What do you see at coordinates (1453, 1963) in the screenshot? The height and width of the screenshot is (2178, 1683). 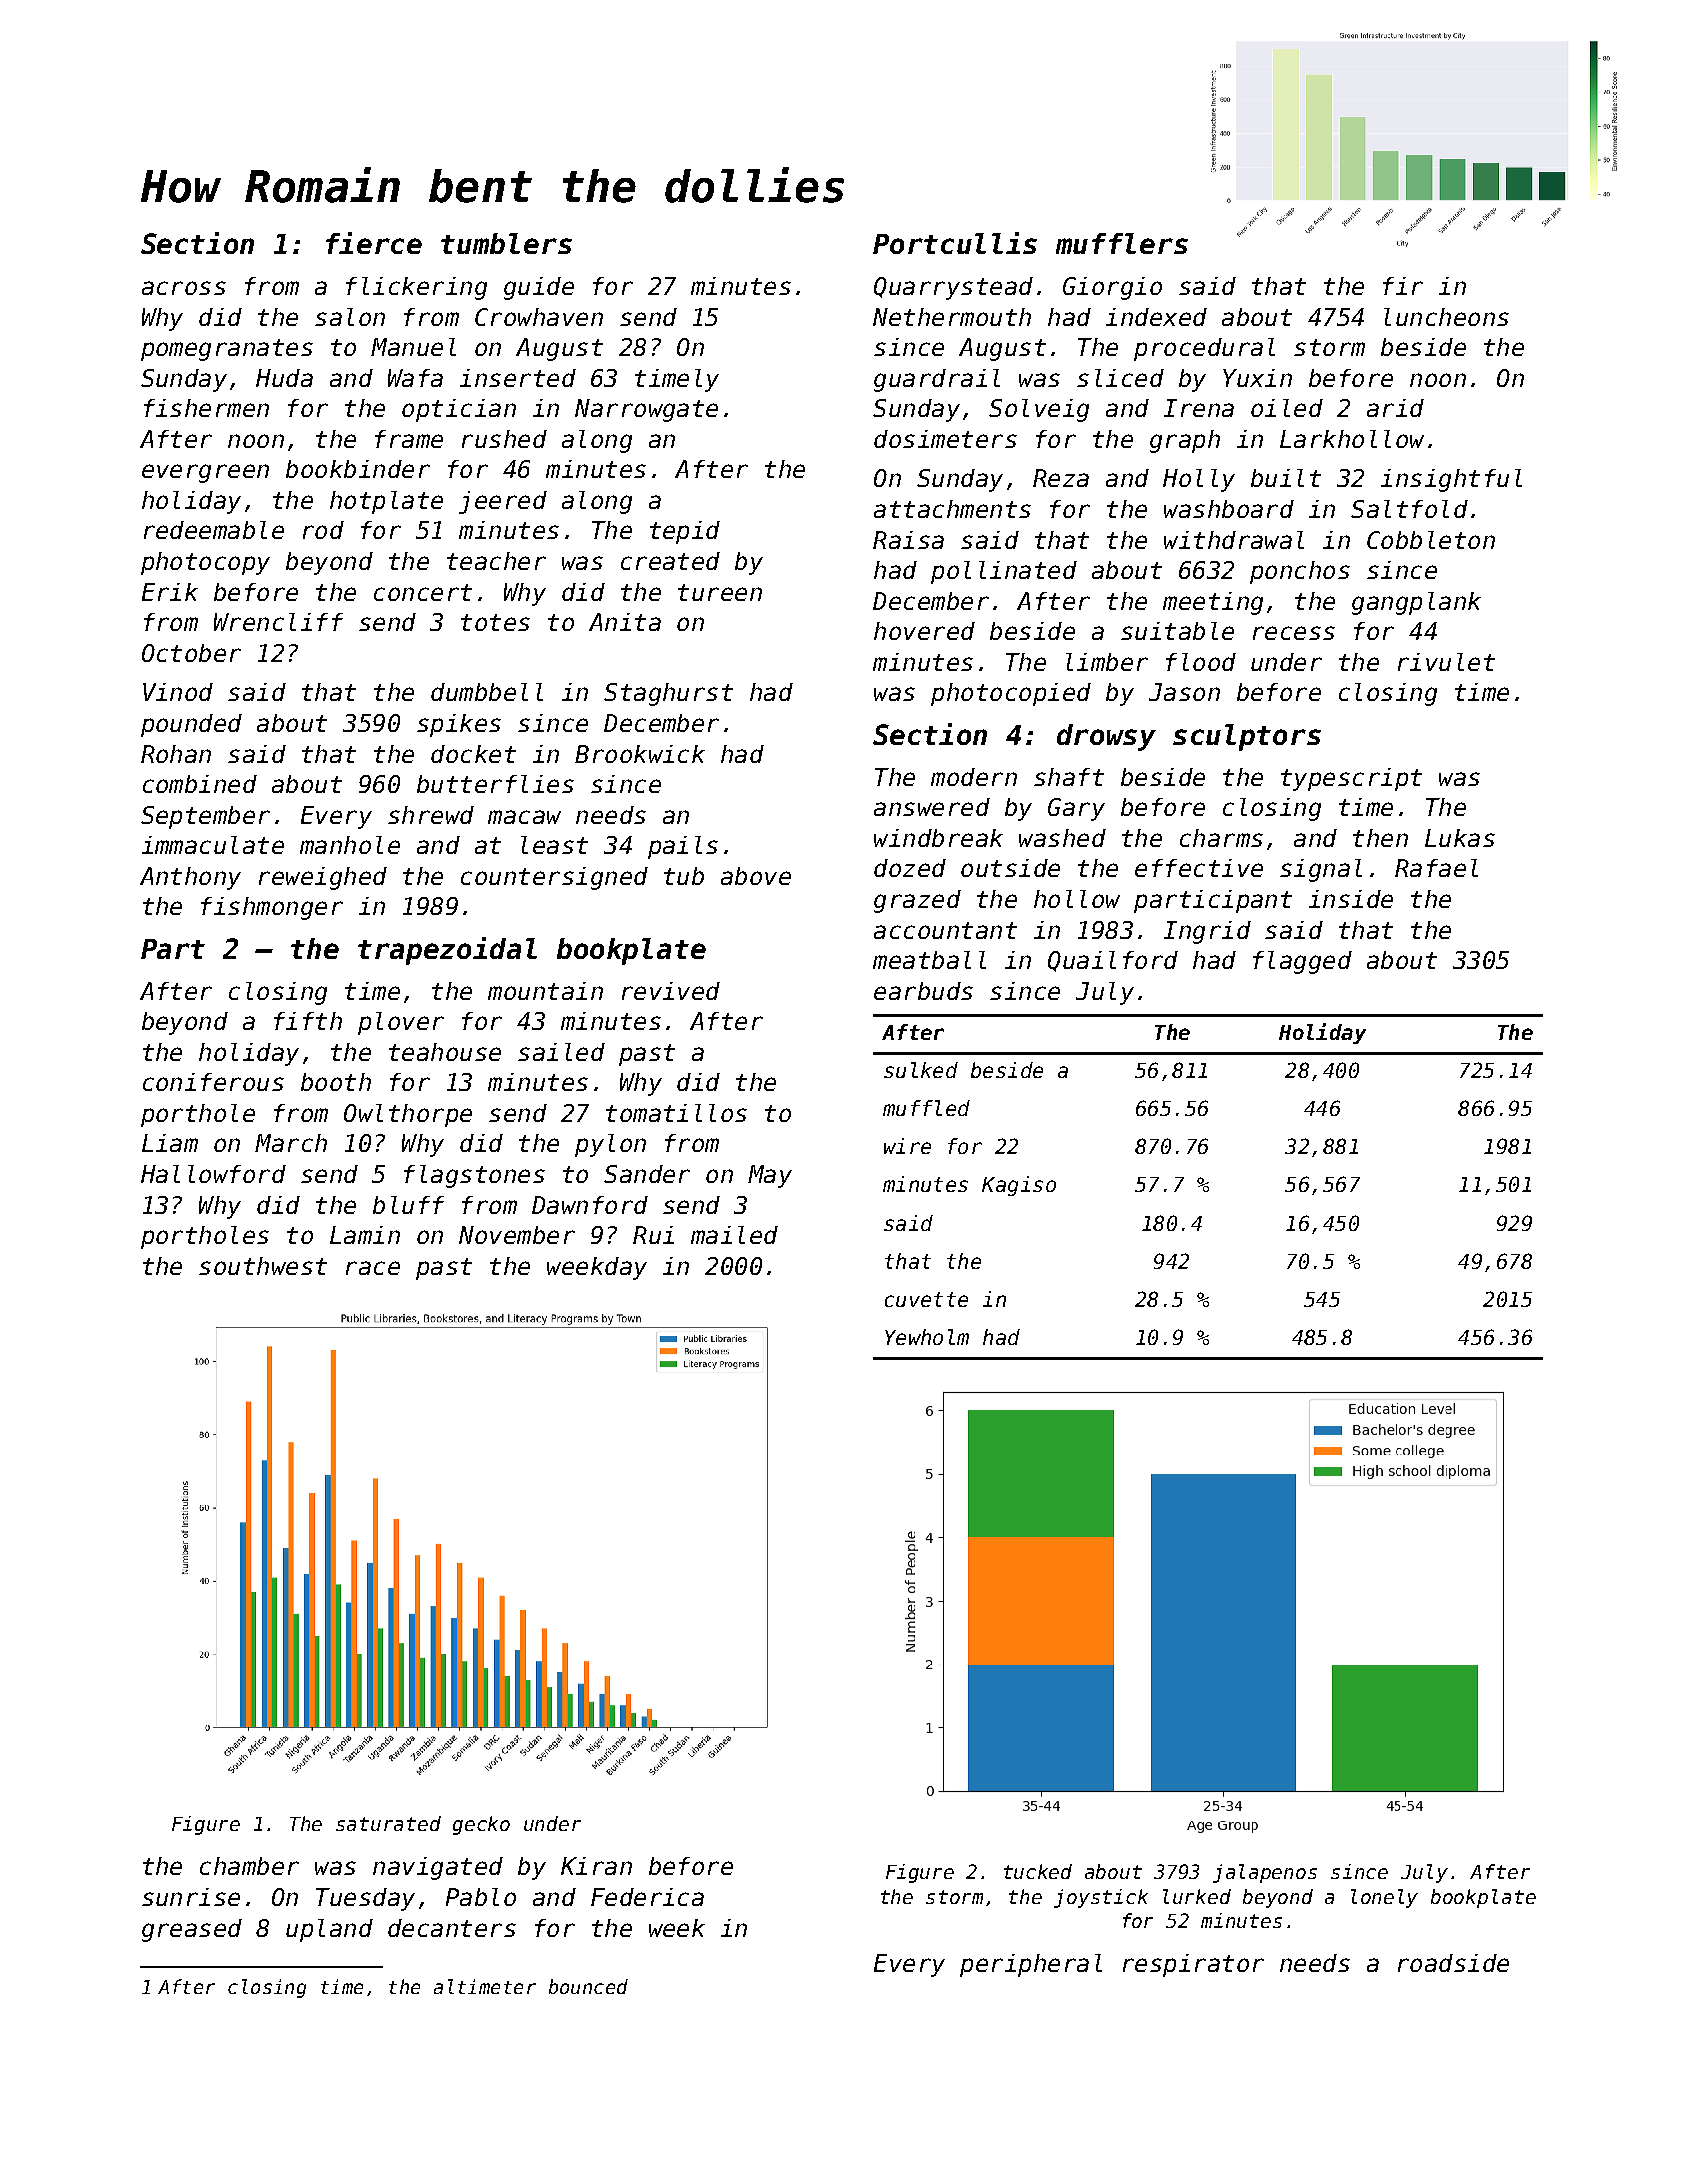 I see `roadside` at bounding box center [1453, 1963].
